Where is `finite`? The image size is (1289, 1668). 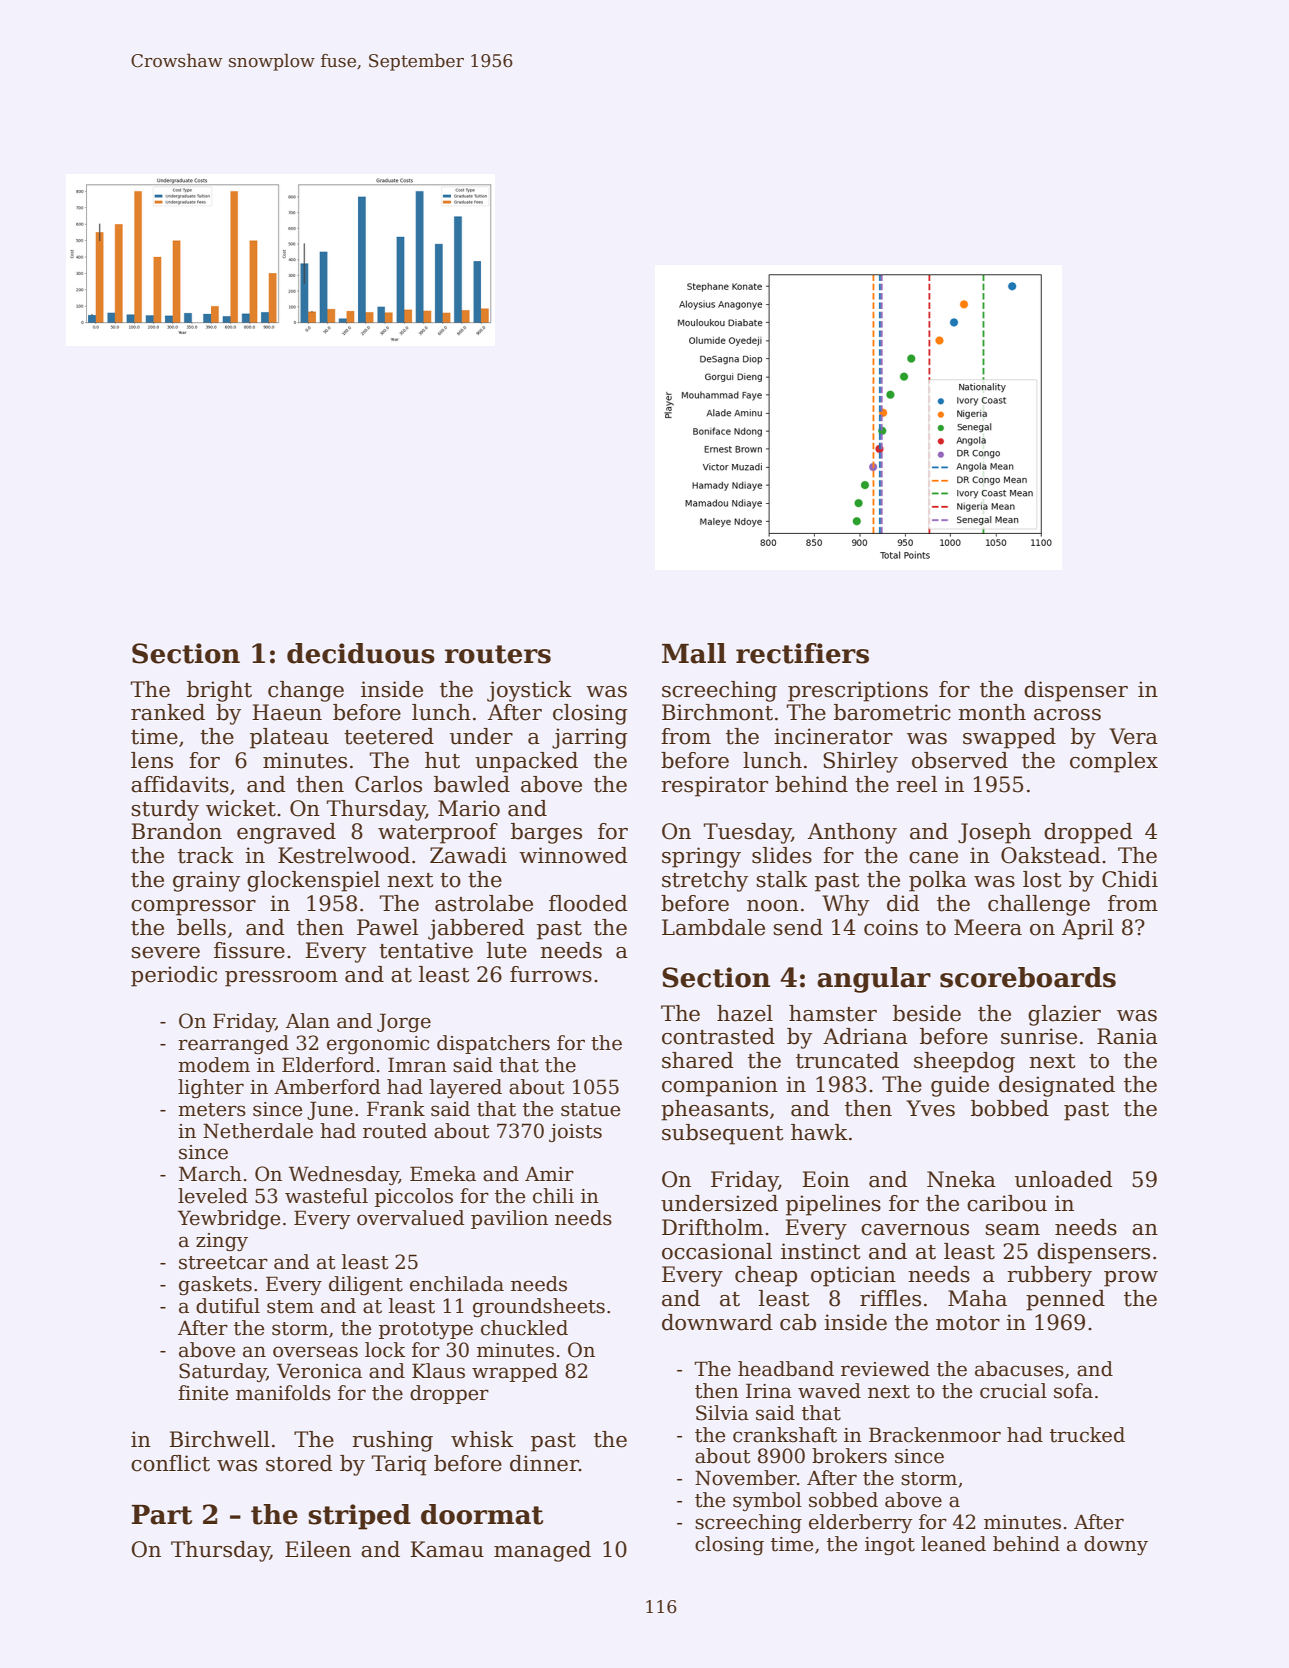
finite is located at coordinates (203, 1393).
